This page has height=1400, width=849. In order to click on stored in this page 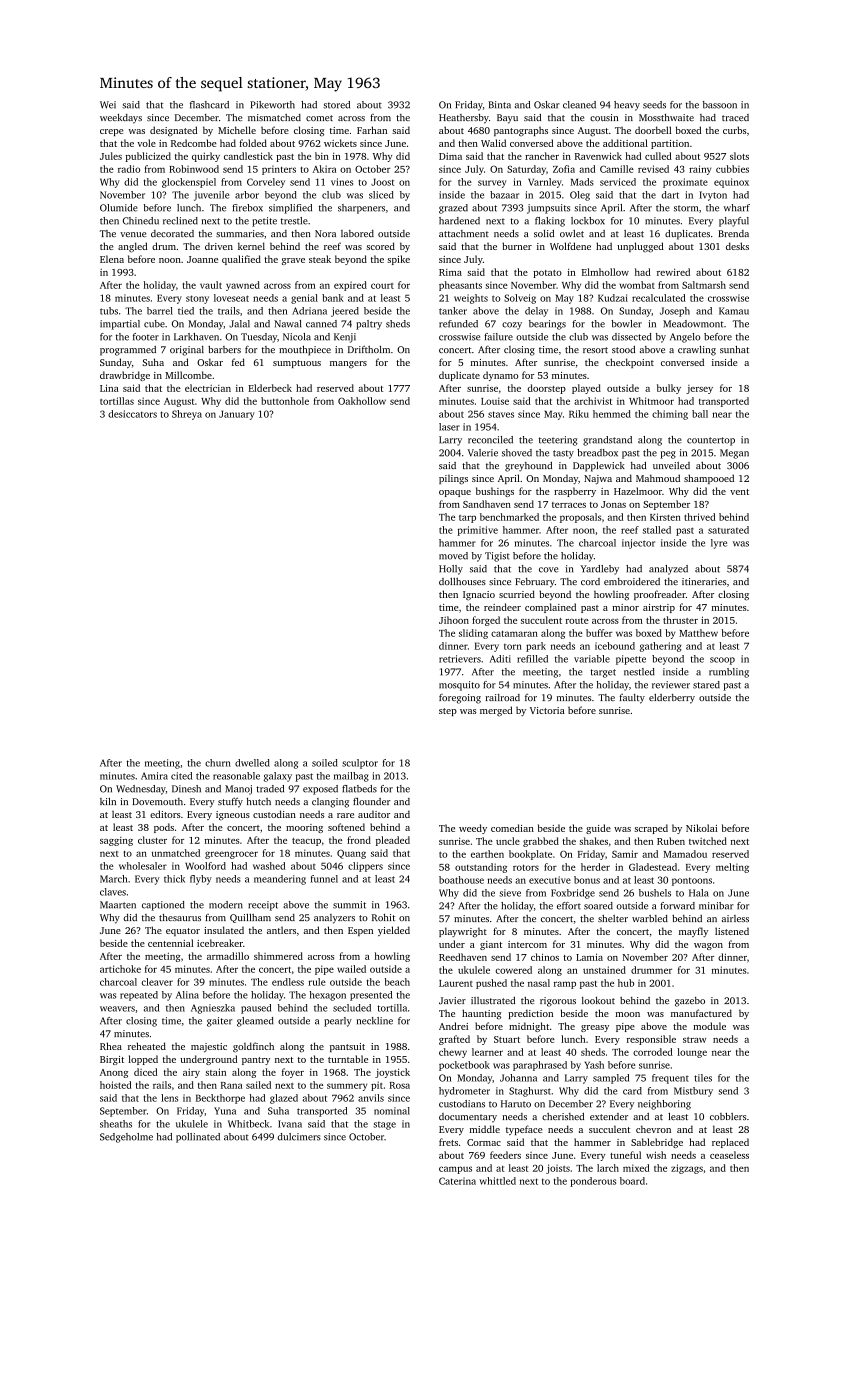, I will do `click(336, 105)`.
